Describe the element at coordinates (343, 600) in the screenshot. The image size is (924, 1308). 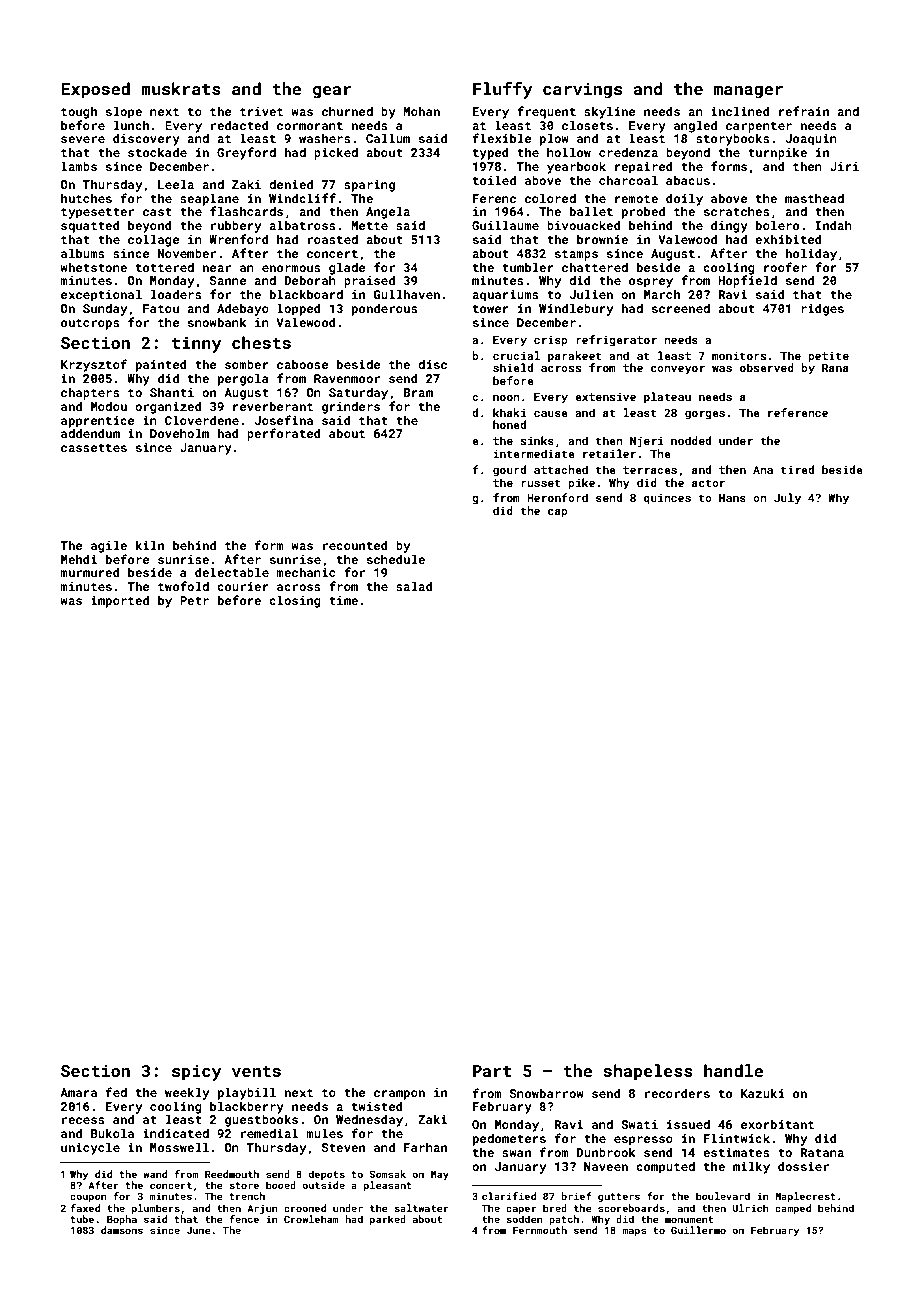
I see `time` at that location.
